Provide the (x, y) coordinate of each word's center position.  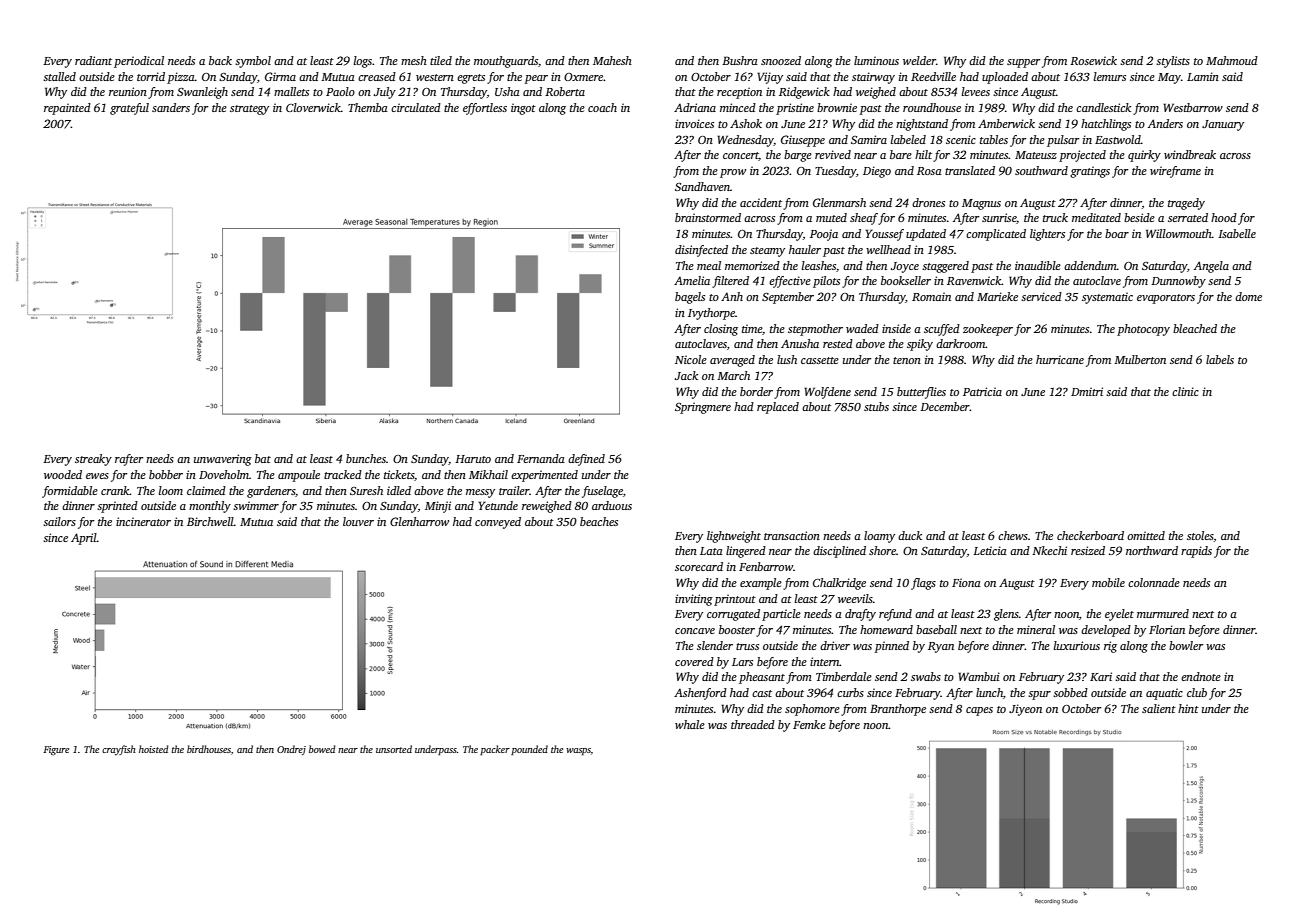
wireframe (1175, 172)
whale (690, 724)
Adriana (695, 107)
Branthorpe (898, 710)
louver (358, 521)
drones (928, 202)
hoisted (154, 749)
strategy (249, 110)
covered (694, 661)
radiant (93, 60)
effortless (485, 109)
